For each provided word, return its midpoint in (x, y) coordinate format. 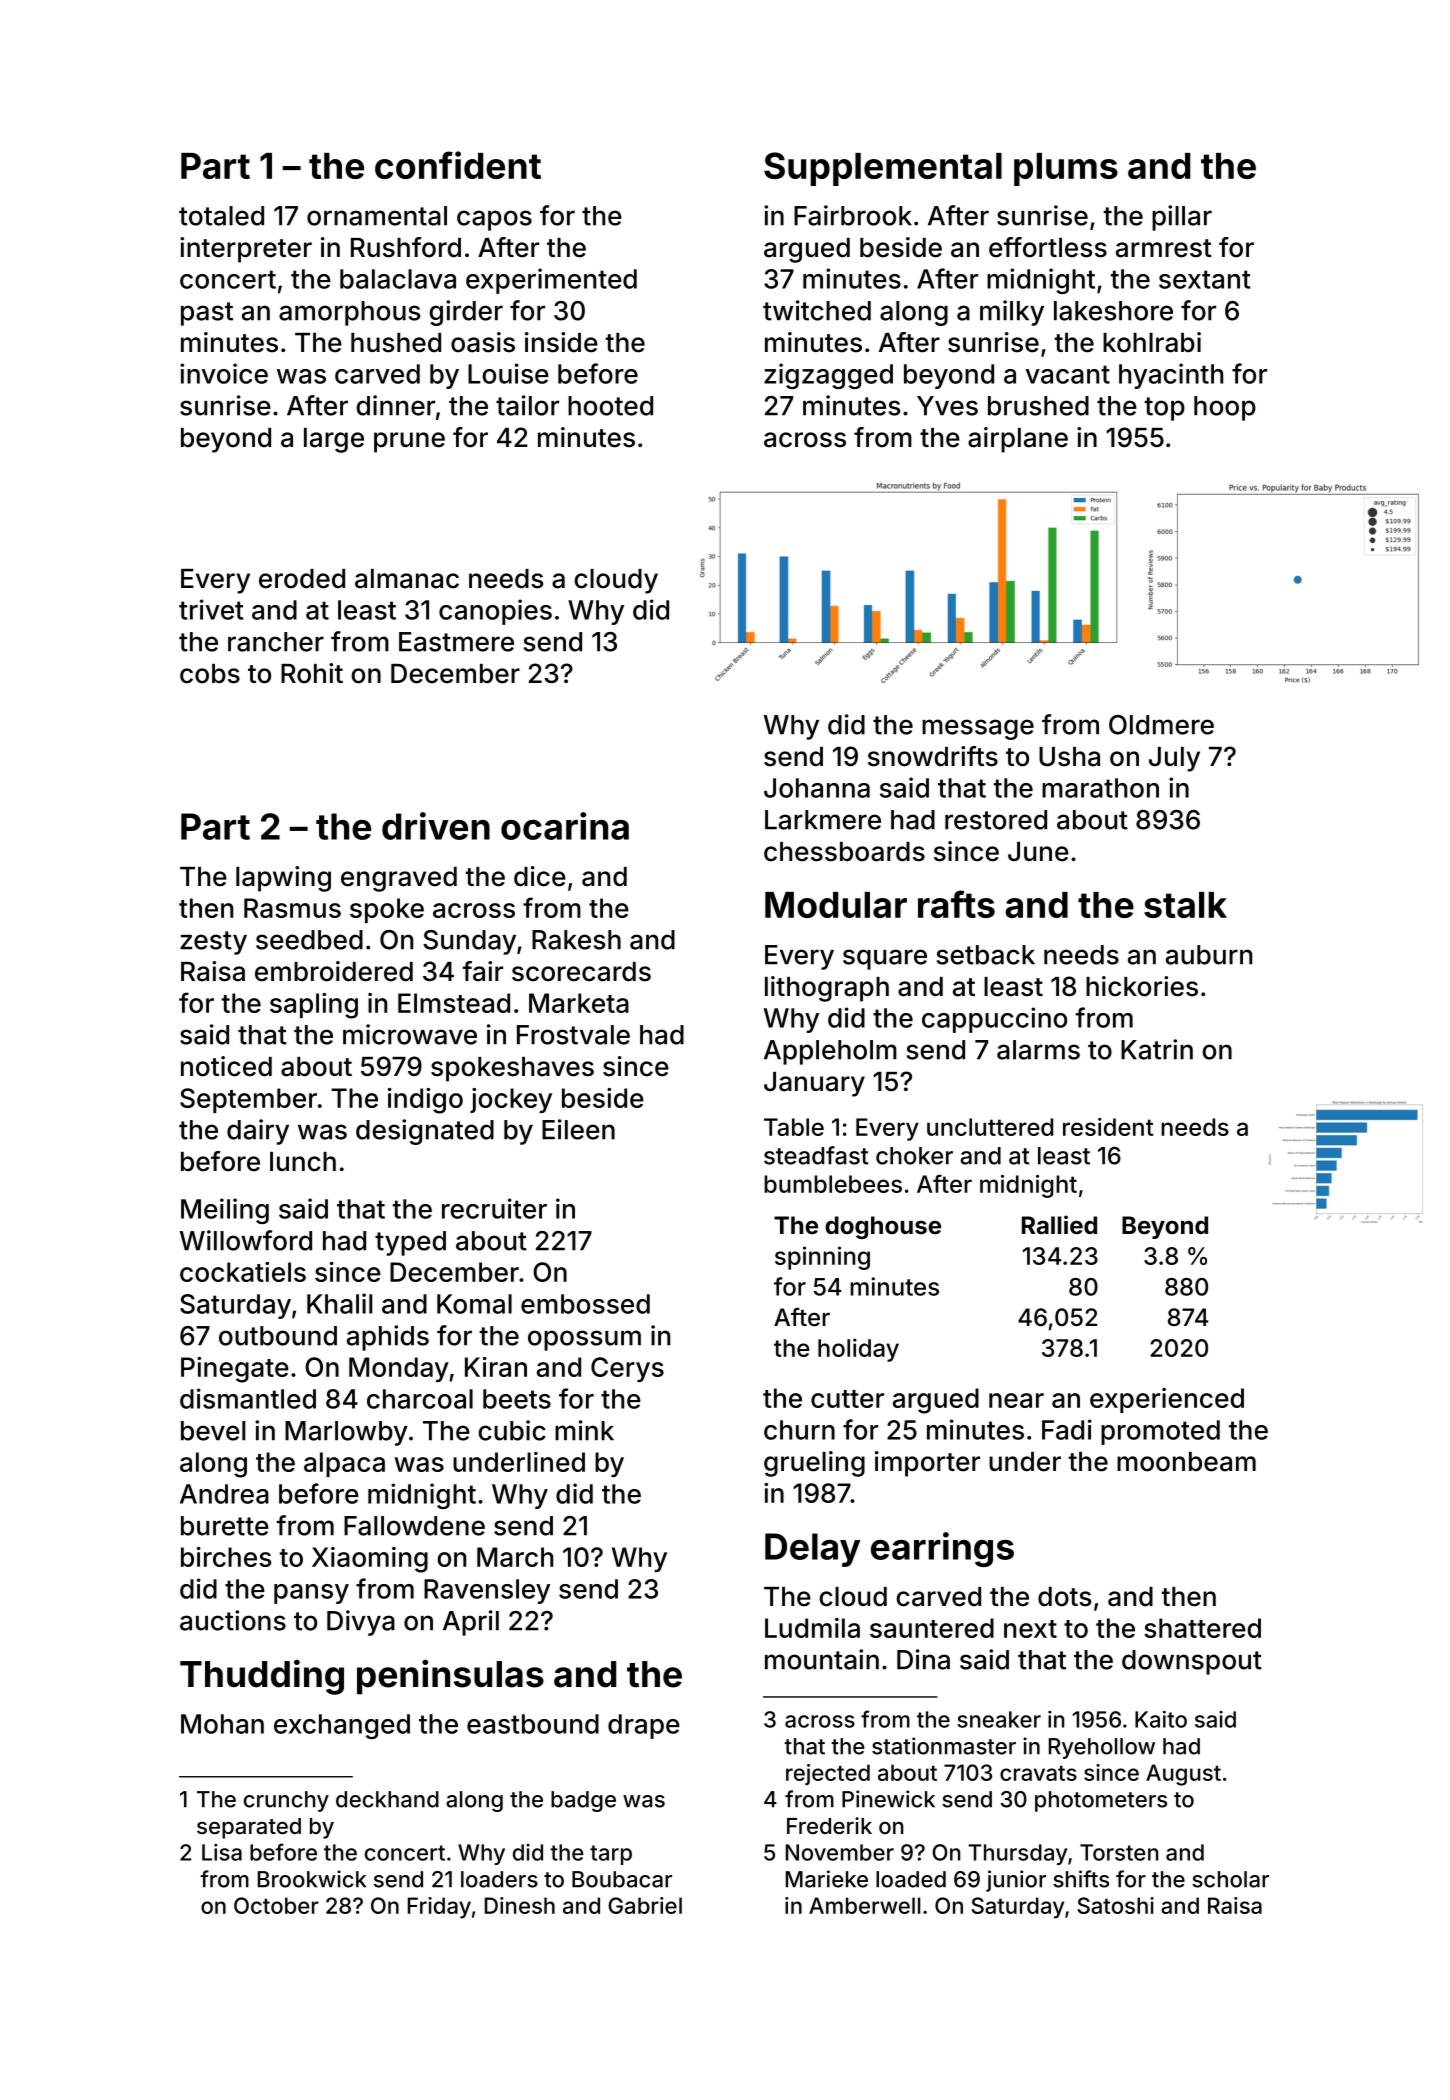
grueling (814, 1464)
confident (458, 165)
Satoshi (1116, 1905)
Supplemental (883, 169)
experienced (1167, 1400)
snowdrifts (933, 756)
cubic (512, 1430)
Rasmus (292, 908)
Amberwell (864, 1905)
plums (1066, 169)
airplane (1018, 440)
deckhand (387, 1799)
